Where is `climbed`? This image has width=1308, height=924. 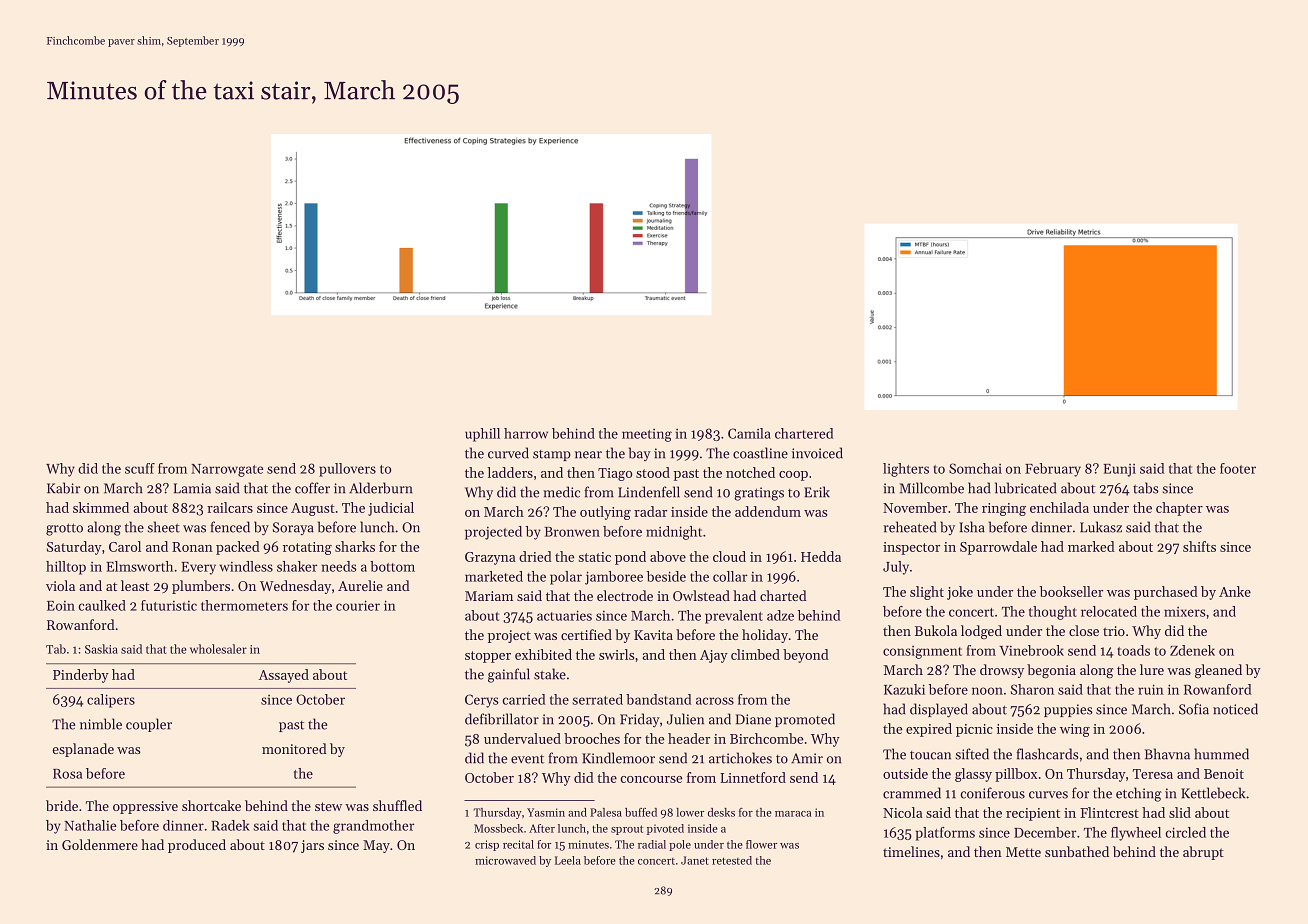 climbed is located at coordinates (755, 654).
